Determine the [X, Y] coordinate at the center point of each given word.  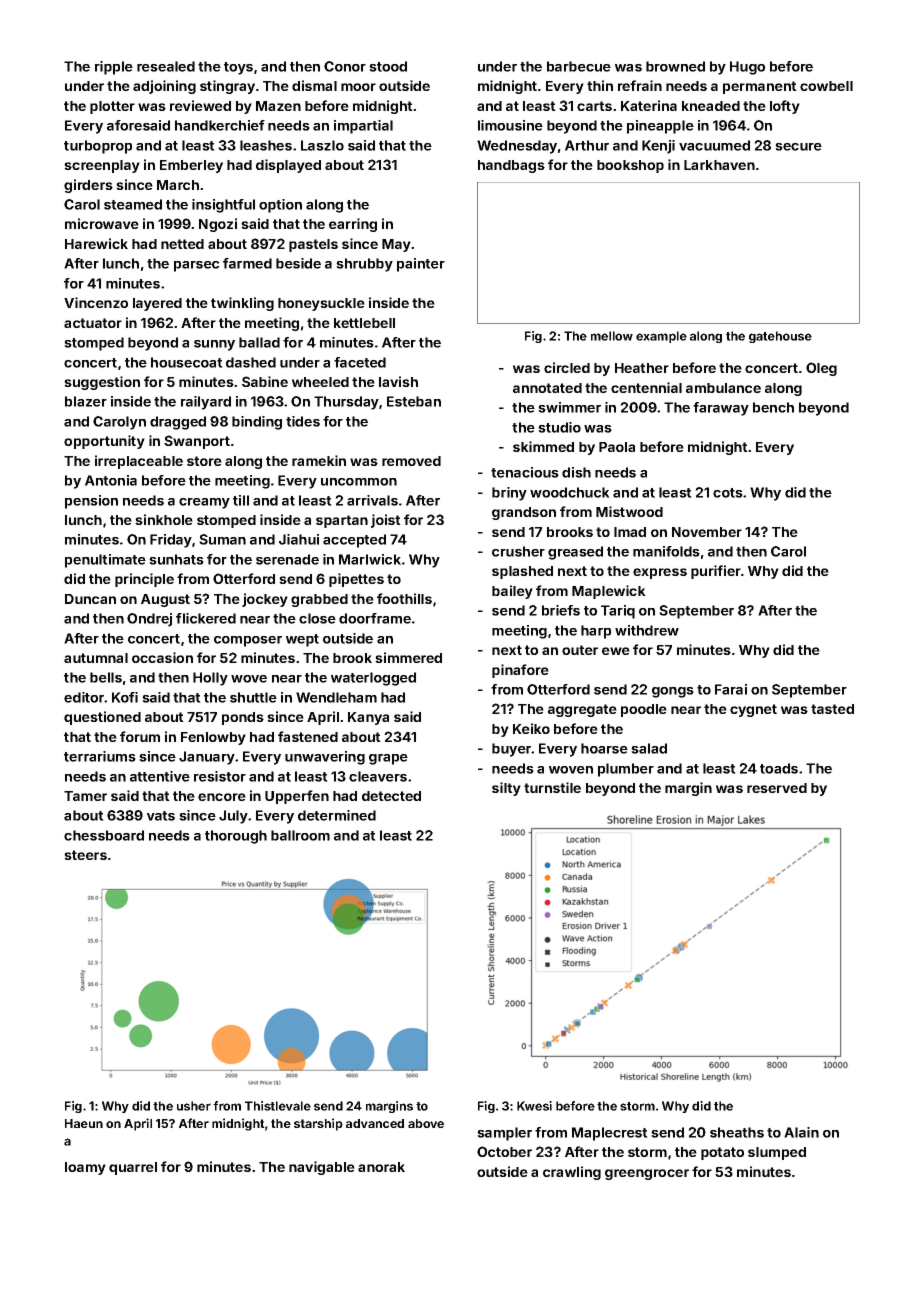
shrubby [364, 265]
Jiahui [299, 539]
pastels [313, 245]
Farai [731, 689]
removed [411, 461]
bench [773, 407]
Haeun [84, 1123]
